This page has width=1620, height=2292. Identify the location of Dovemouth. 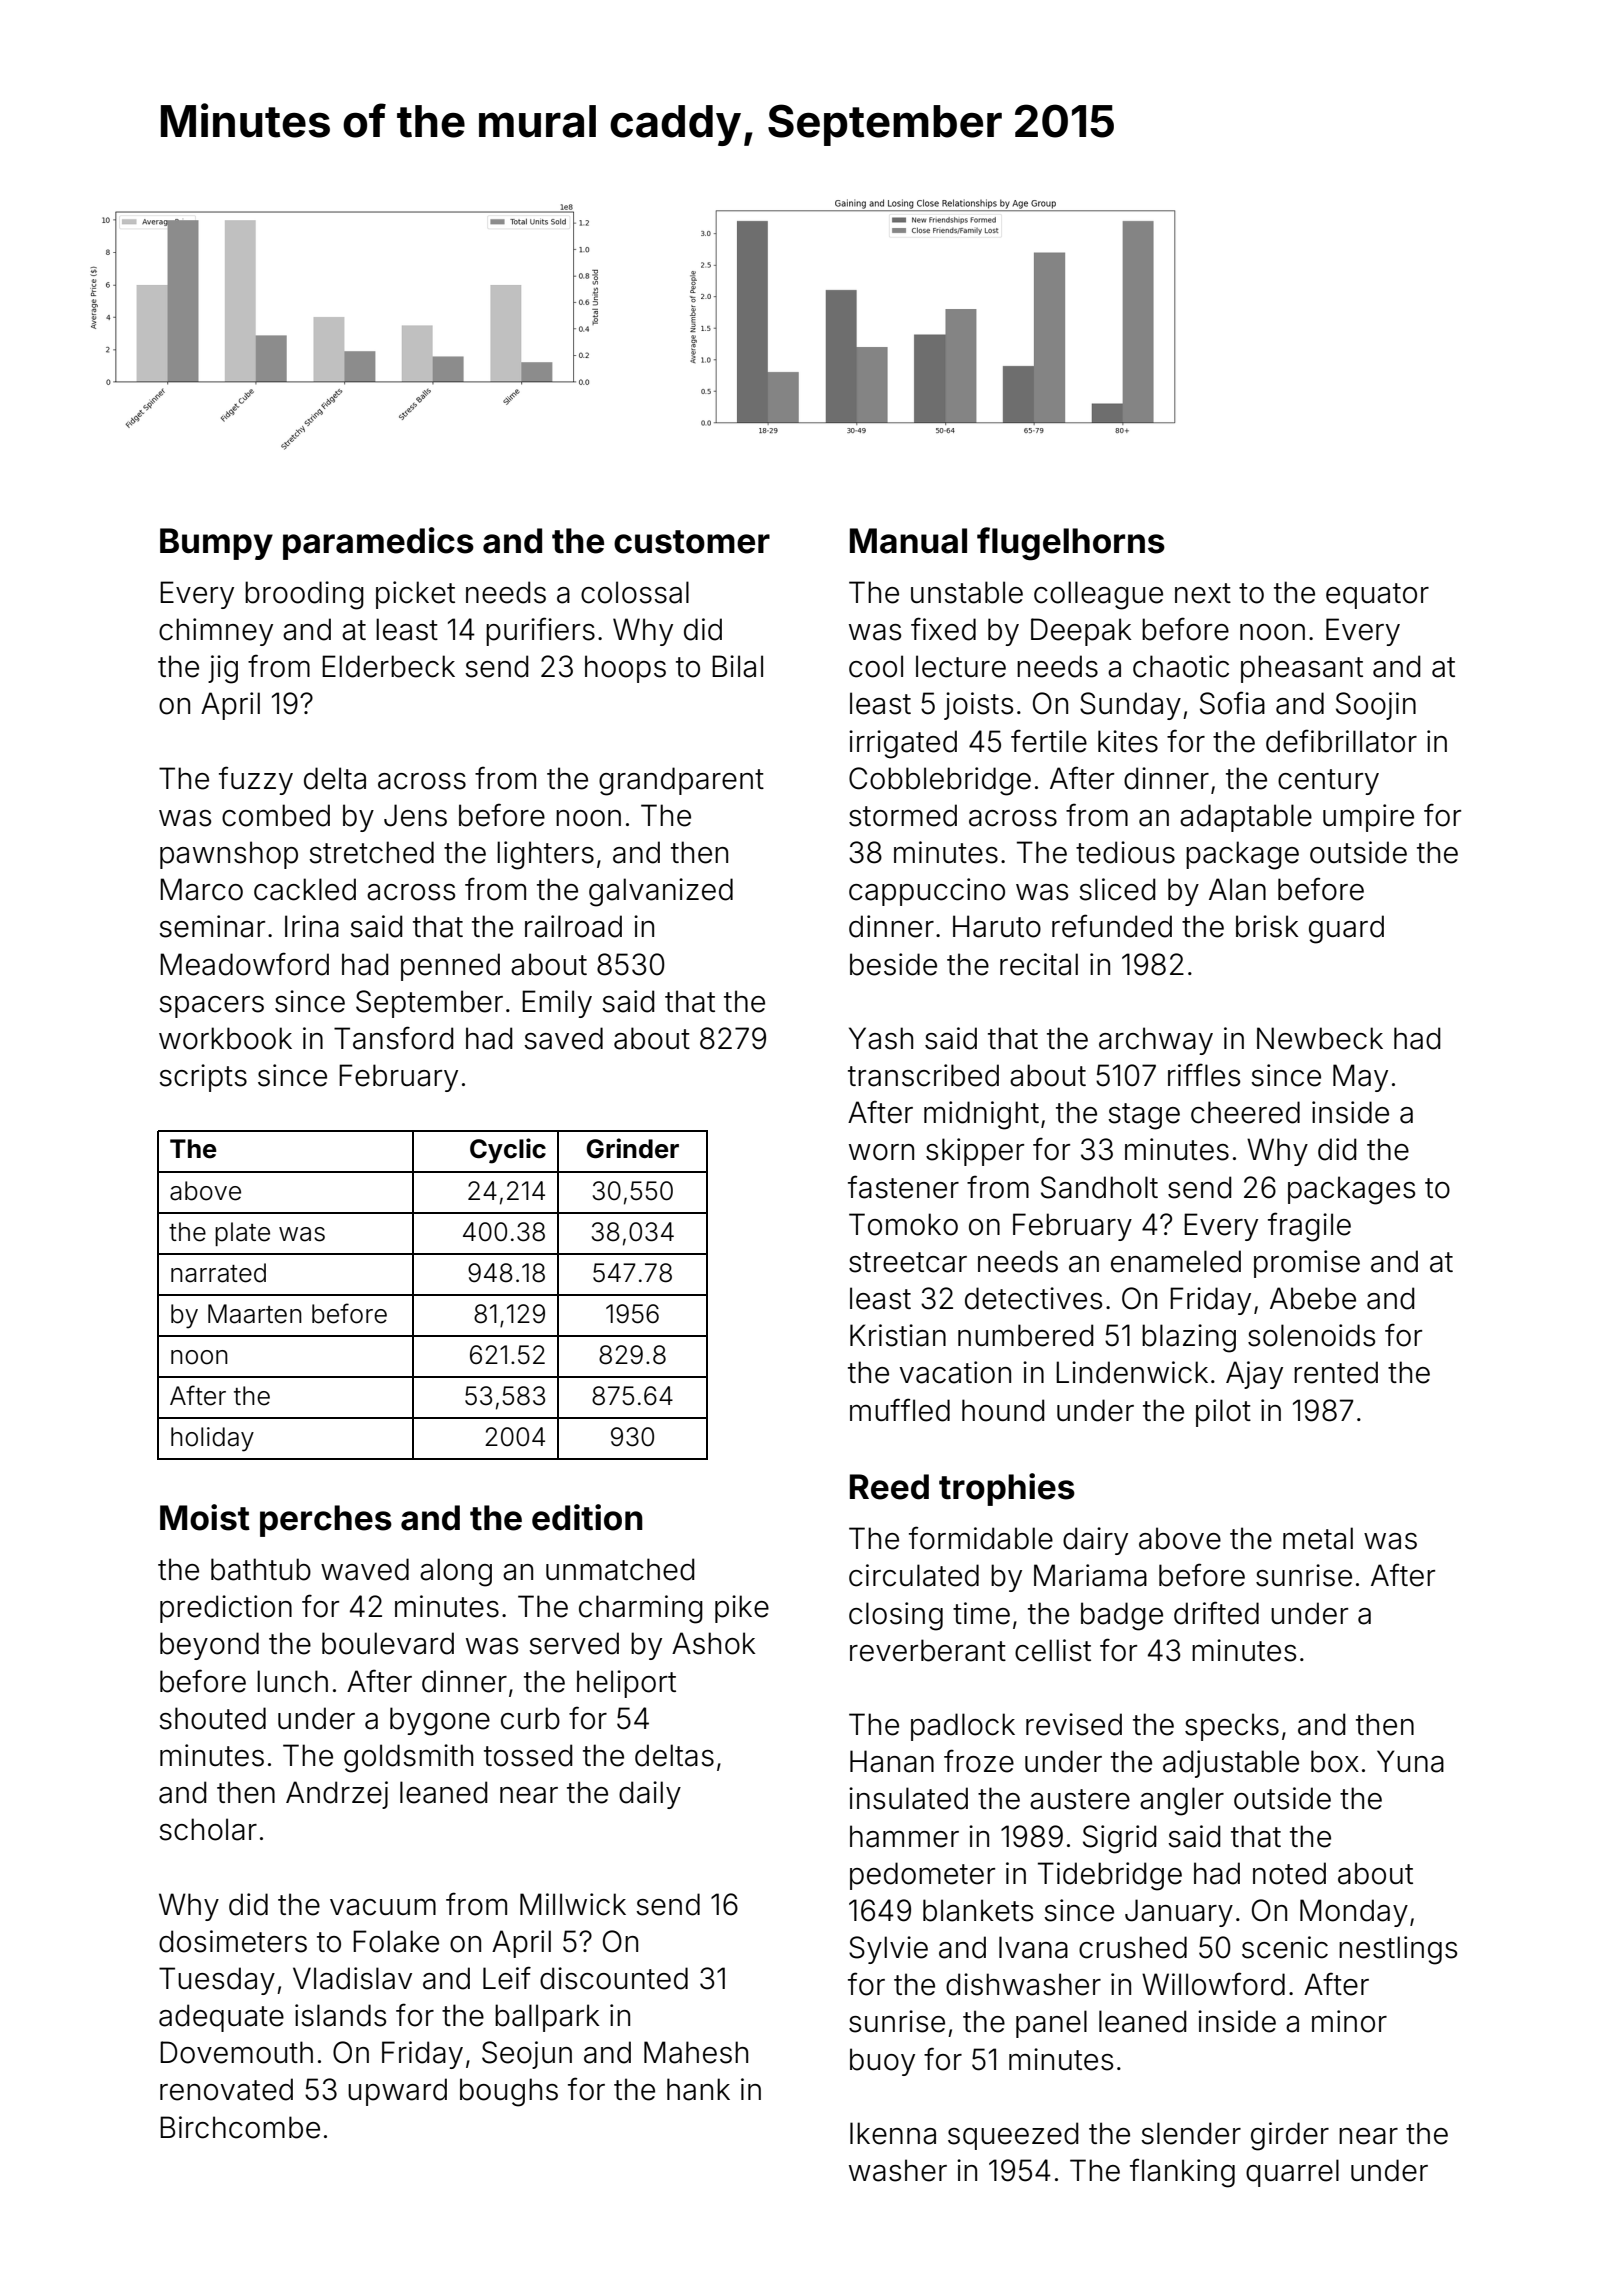
(236, 2052).
